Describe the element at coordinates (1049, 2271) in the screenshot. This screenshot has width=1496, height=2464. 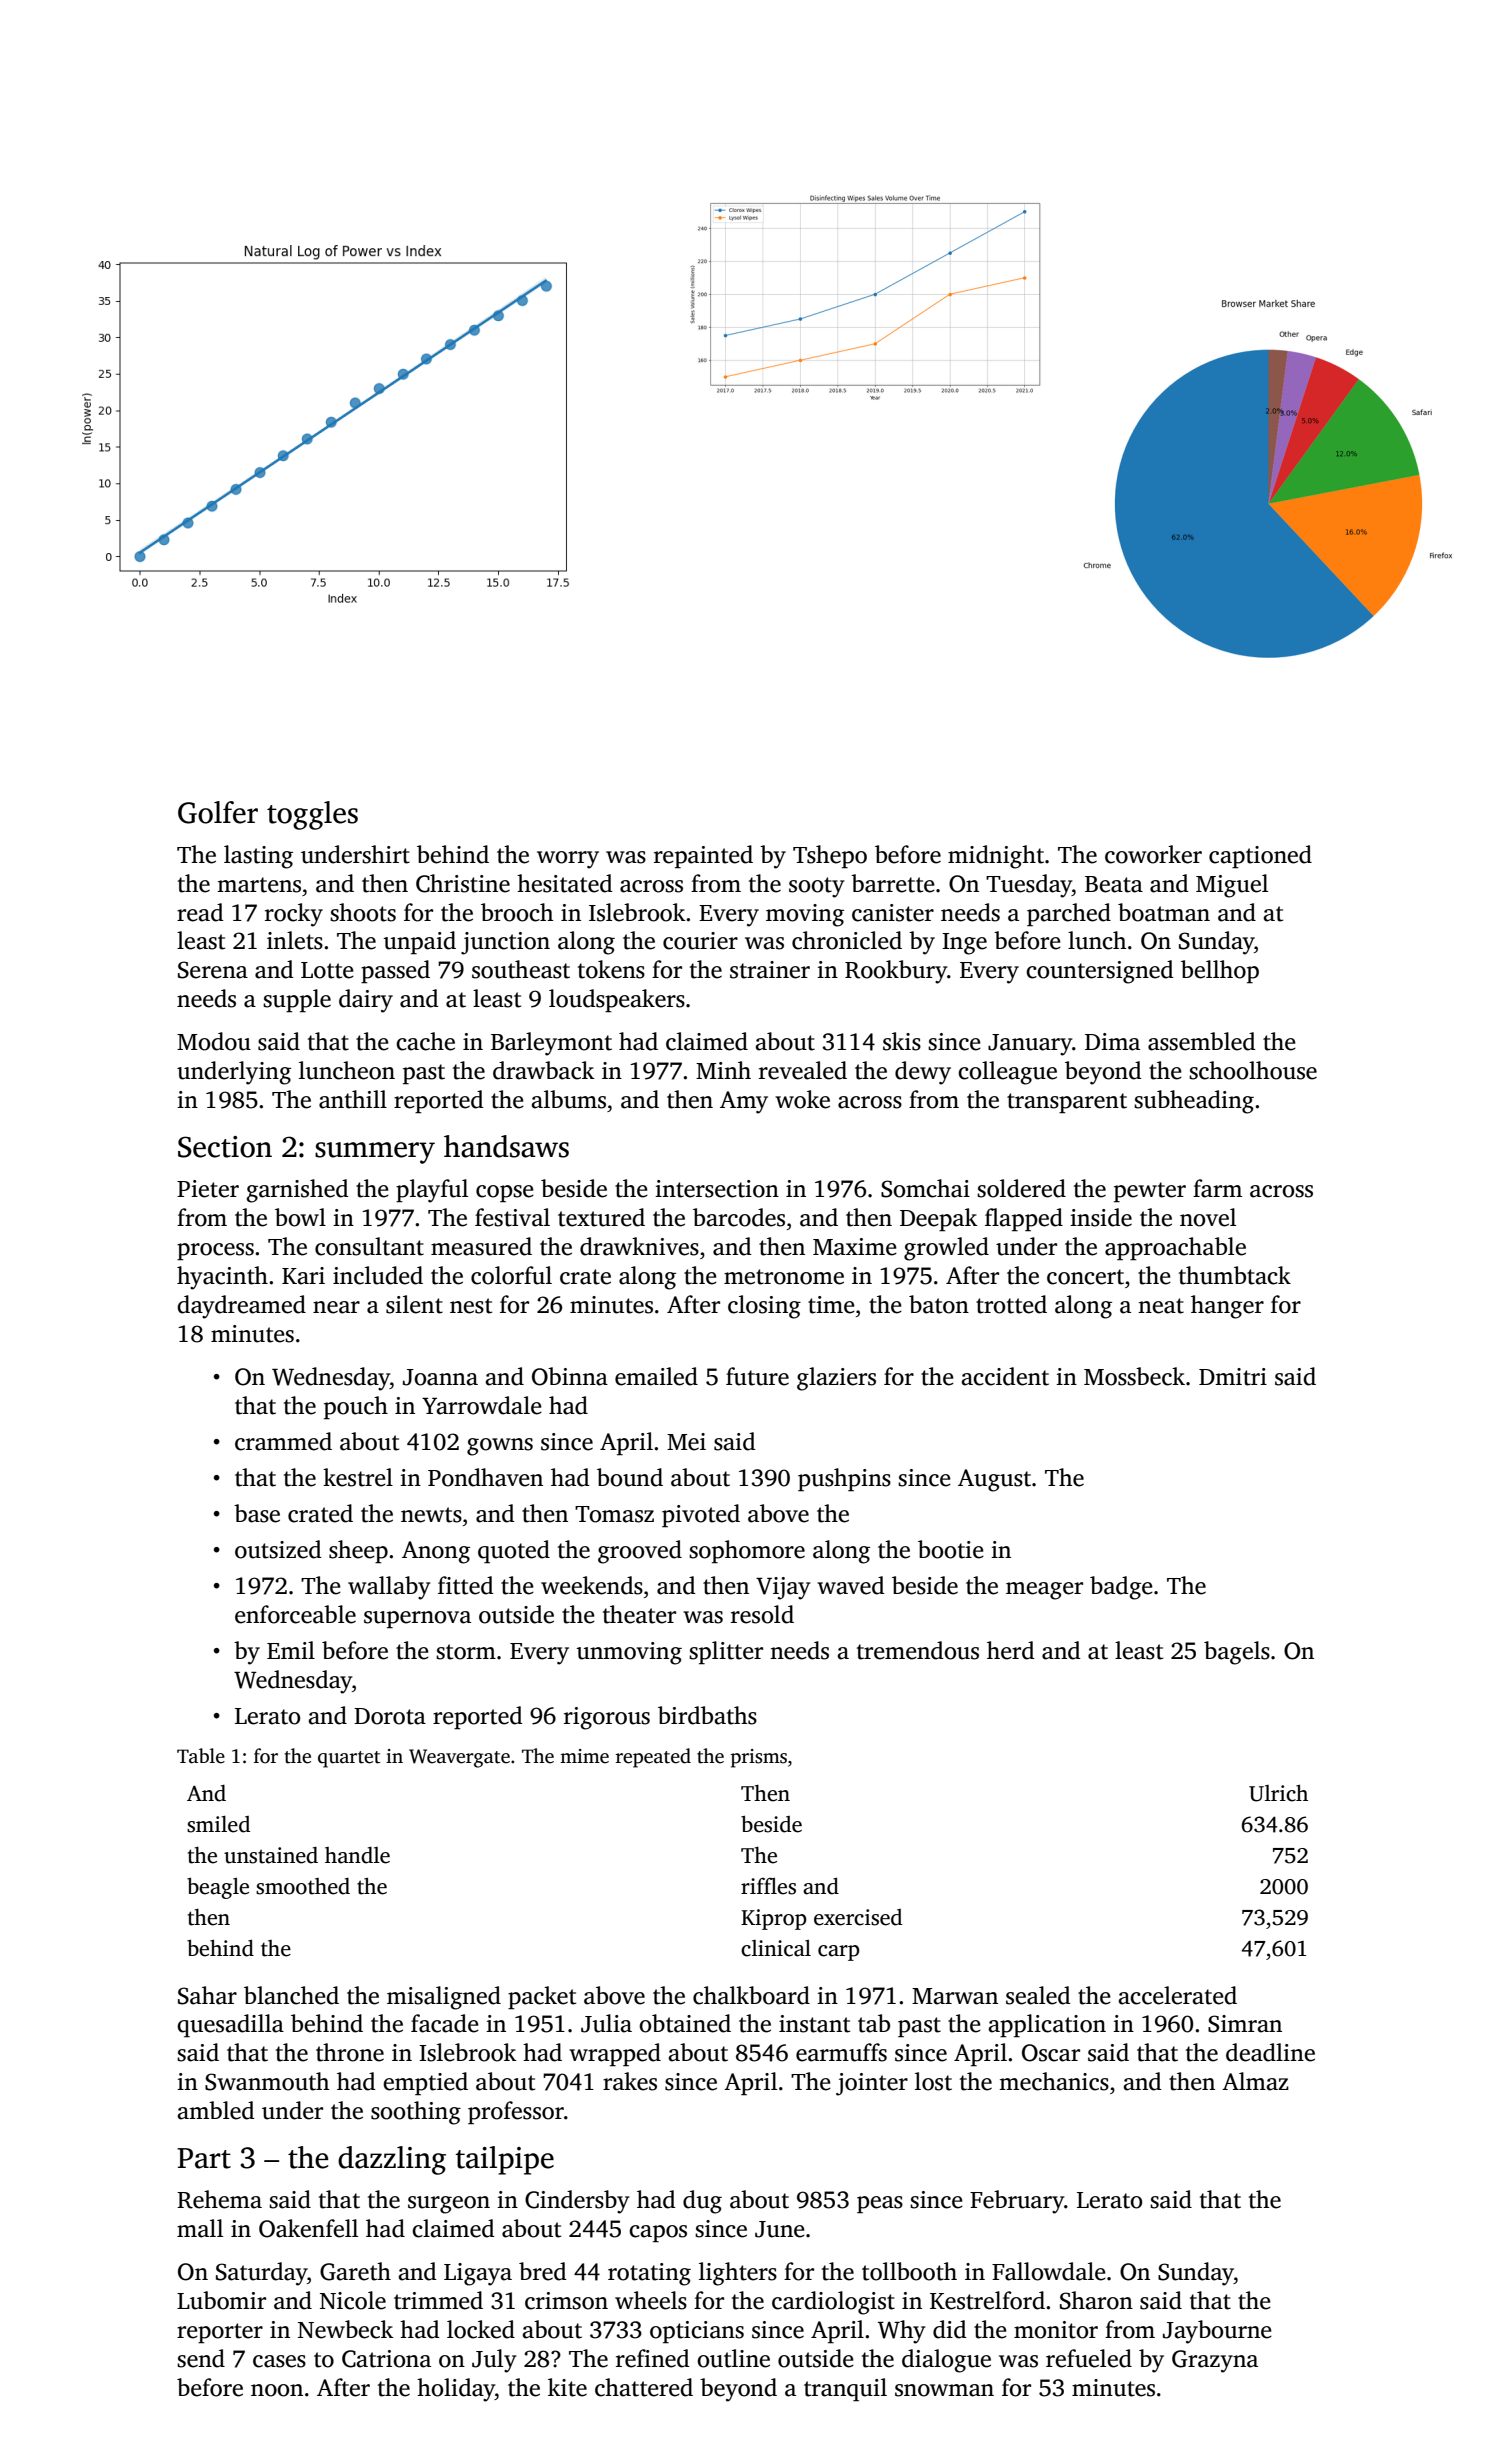
I see `Fallowdale` at that location.
